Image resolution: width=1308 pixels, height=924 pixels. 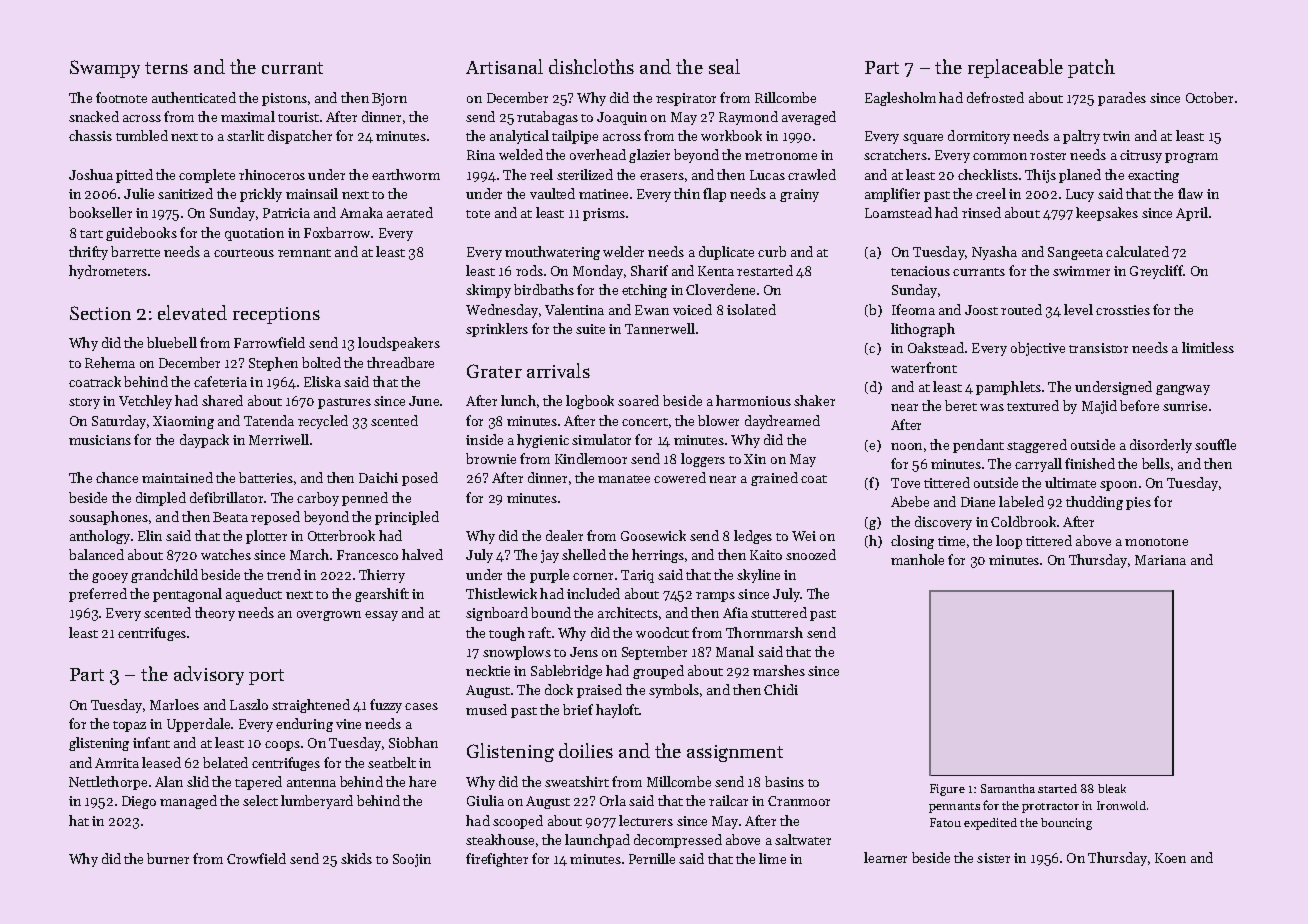 What do you see at coordinates (504, 66) in the page?
I see `Artisanal` at bounding box center [504, 66].
